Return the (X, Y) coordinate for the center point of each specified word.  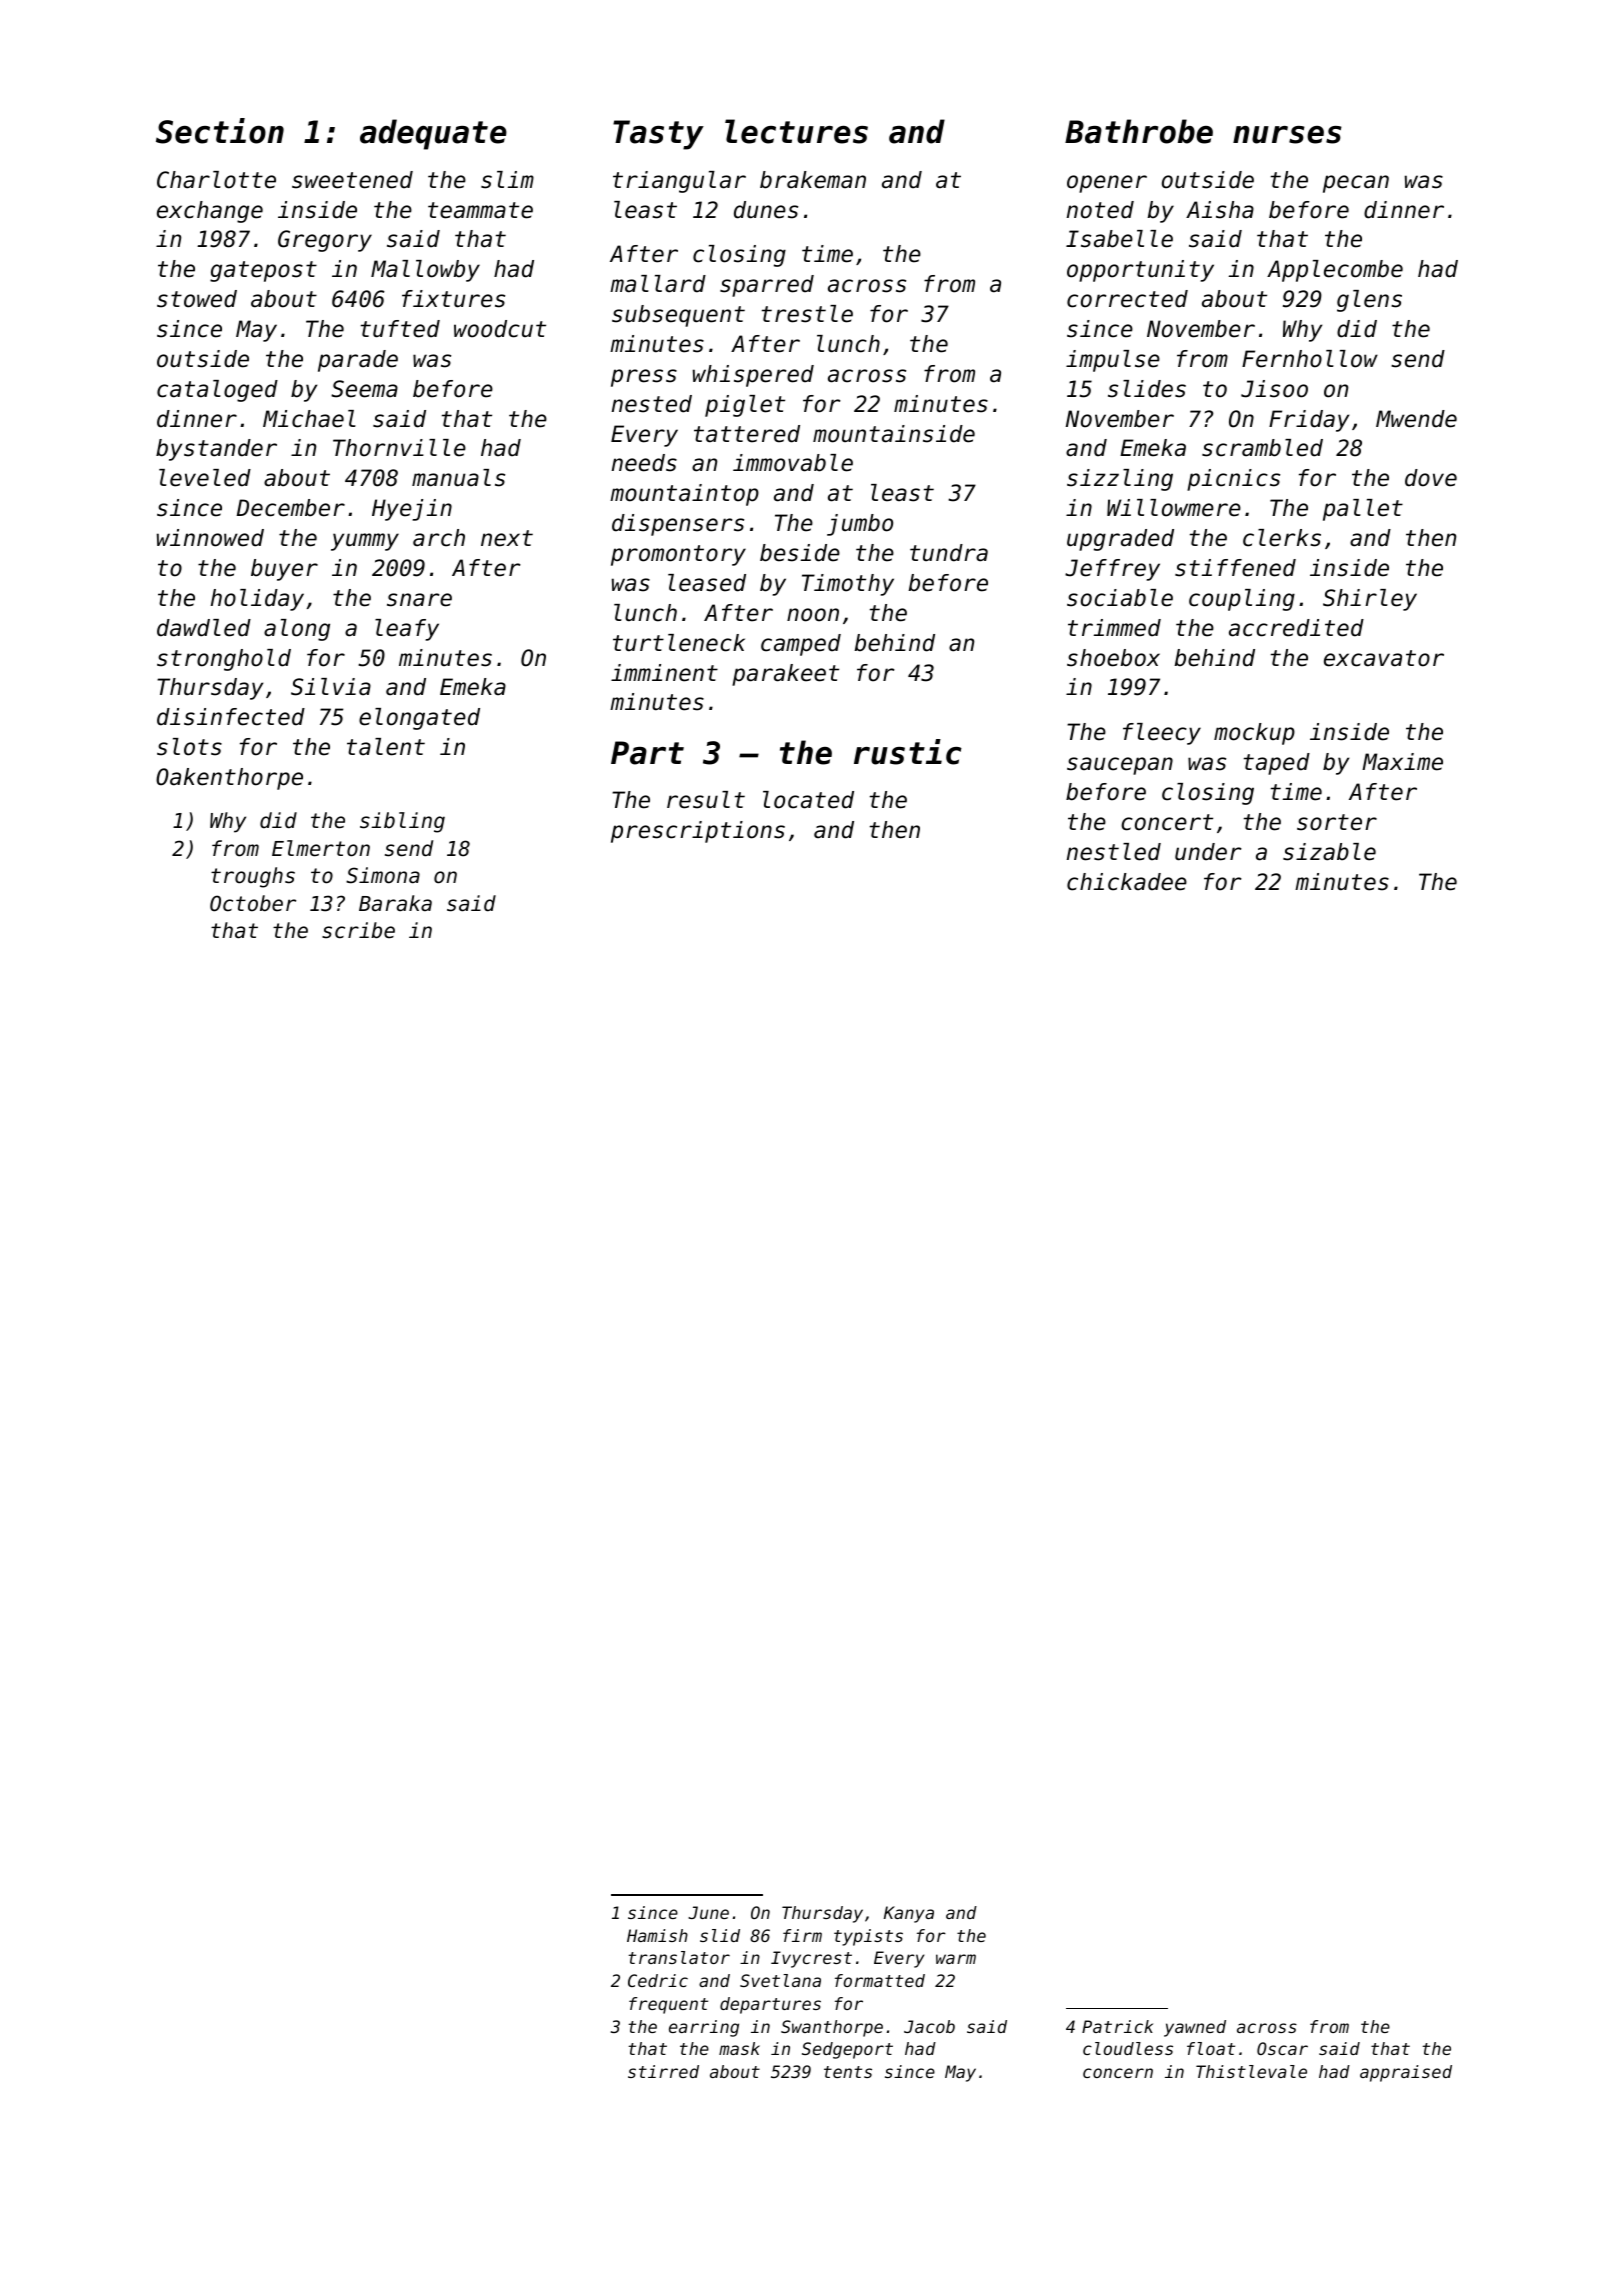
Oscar (1282, 2048)
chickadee (1127, 882)
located (808, 800)
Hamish (657, 1935)
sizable (1329, 852)
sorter (1337, 822)
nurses (1287, 135)
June (708, 1912)
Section (220, 131)
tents (848, 2072)
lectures (796, 131)
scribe (358, 930)
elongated (419, 719)
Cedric (658, 1980)
